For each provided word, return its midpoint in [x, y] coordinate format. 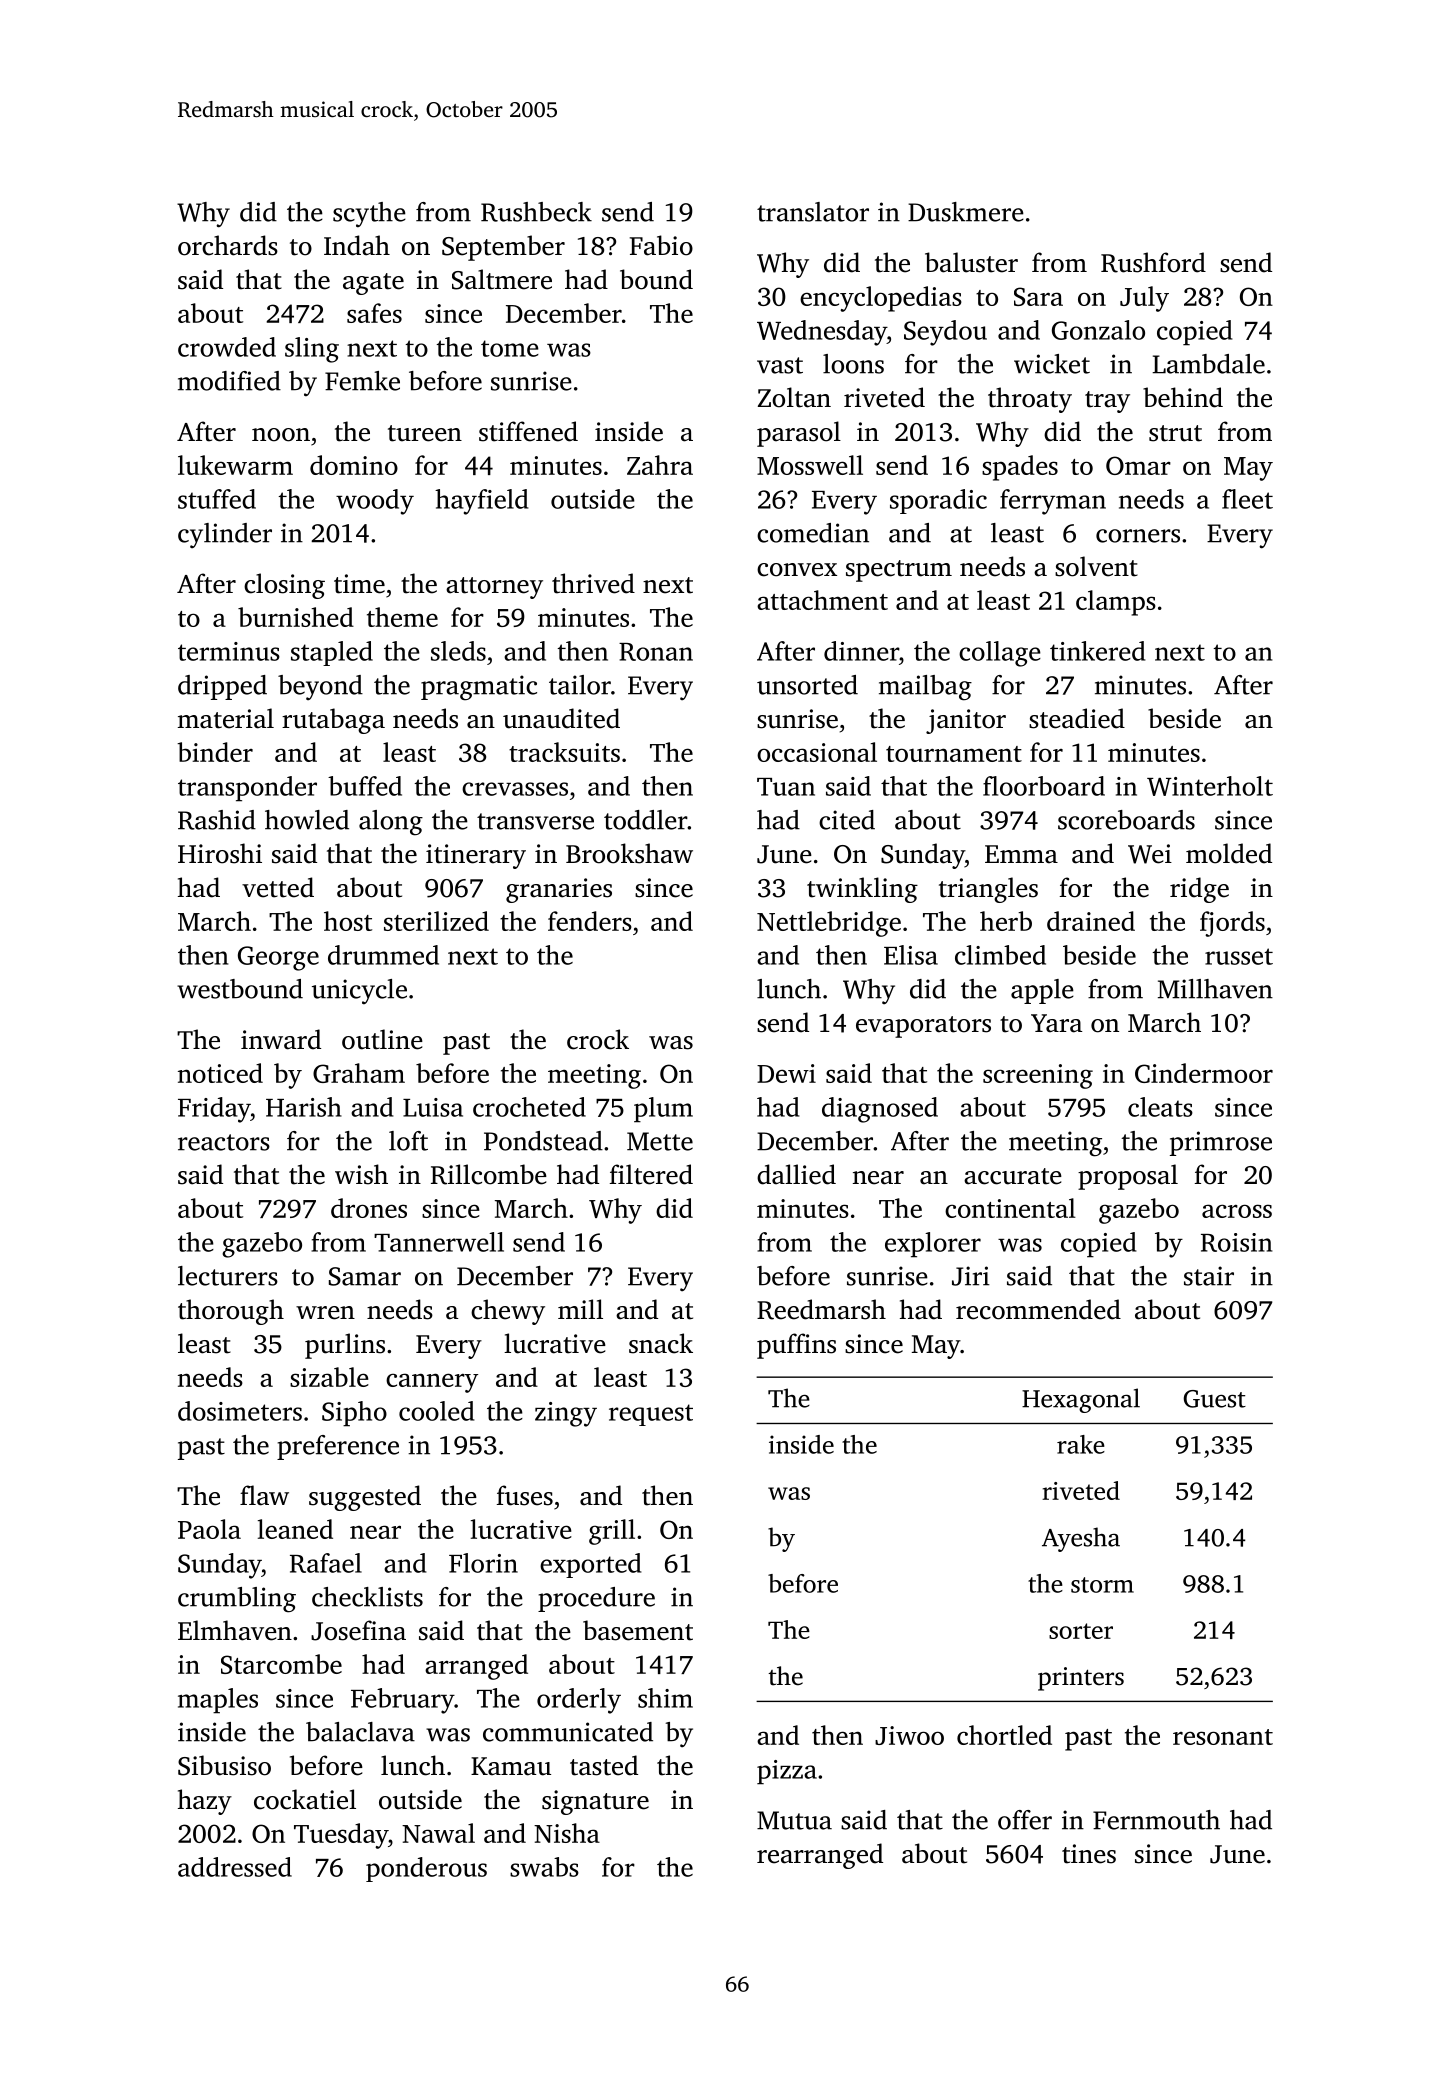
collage [1000, 654]
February [402, 1701]
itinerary [476, 856]
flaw [264, 1495]
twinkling [862, 890]
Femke [362, 381]
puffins [796, 1346]
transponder [247, 789]
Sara [1038, 296]
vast [780, 365]
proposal [1128, 1177]
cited [847, 820]
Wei [1150, 854]
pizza [787, 1772]
